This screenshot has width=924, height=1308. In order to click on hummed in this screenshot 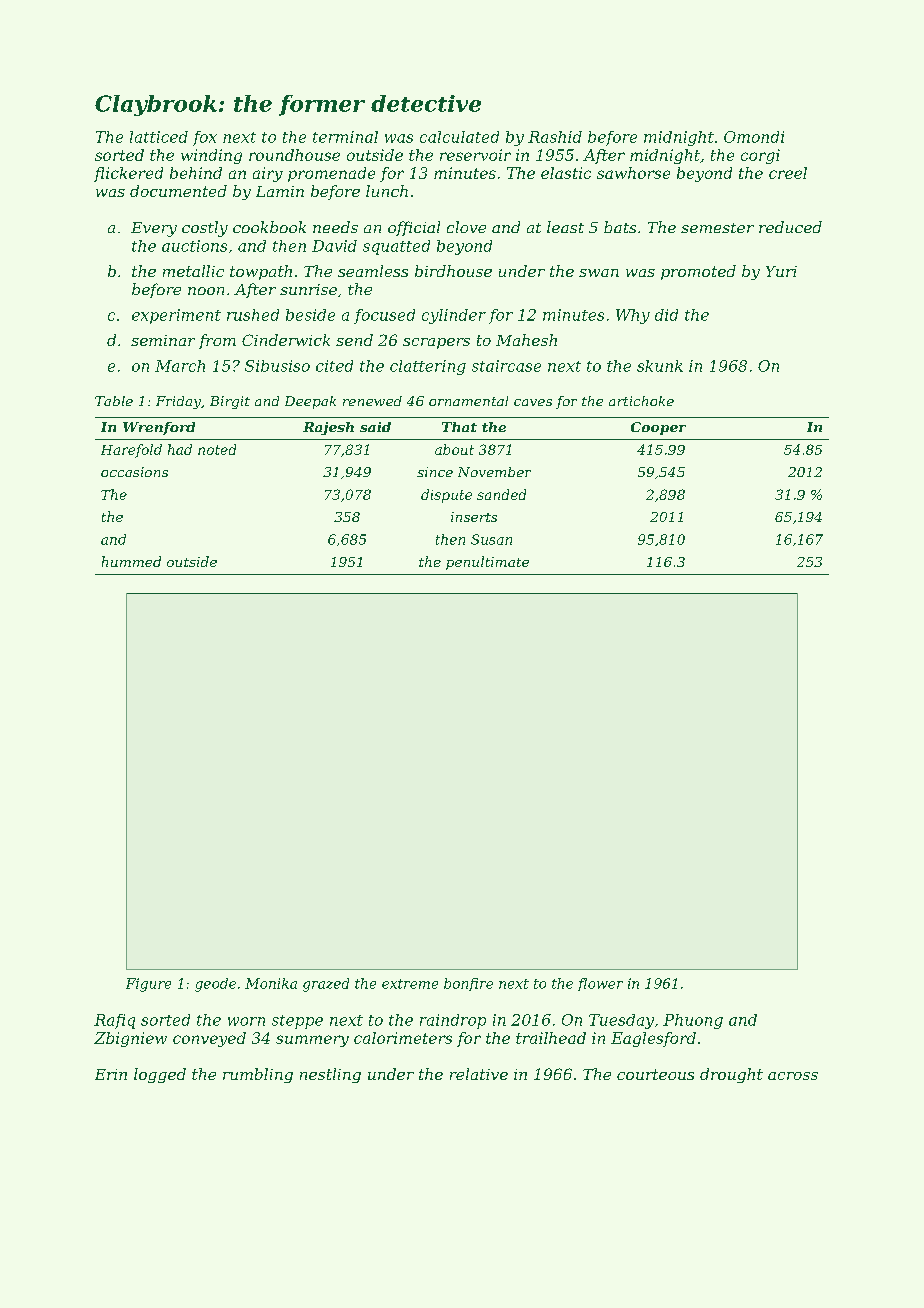, I will do `click(131, 561)`.
